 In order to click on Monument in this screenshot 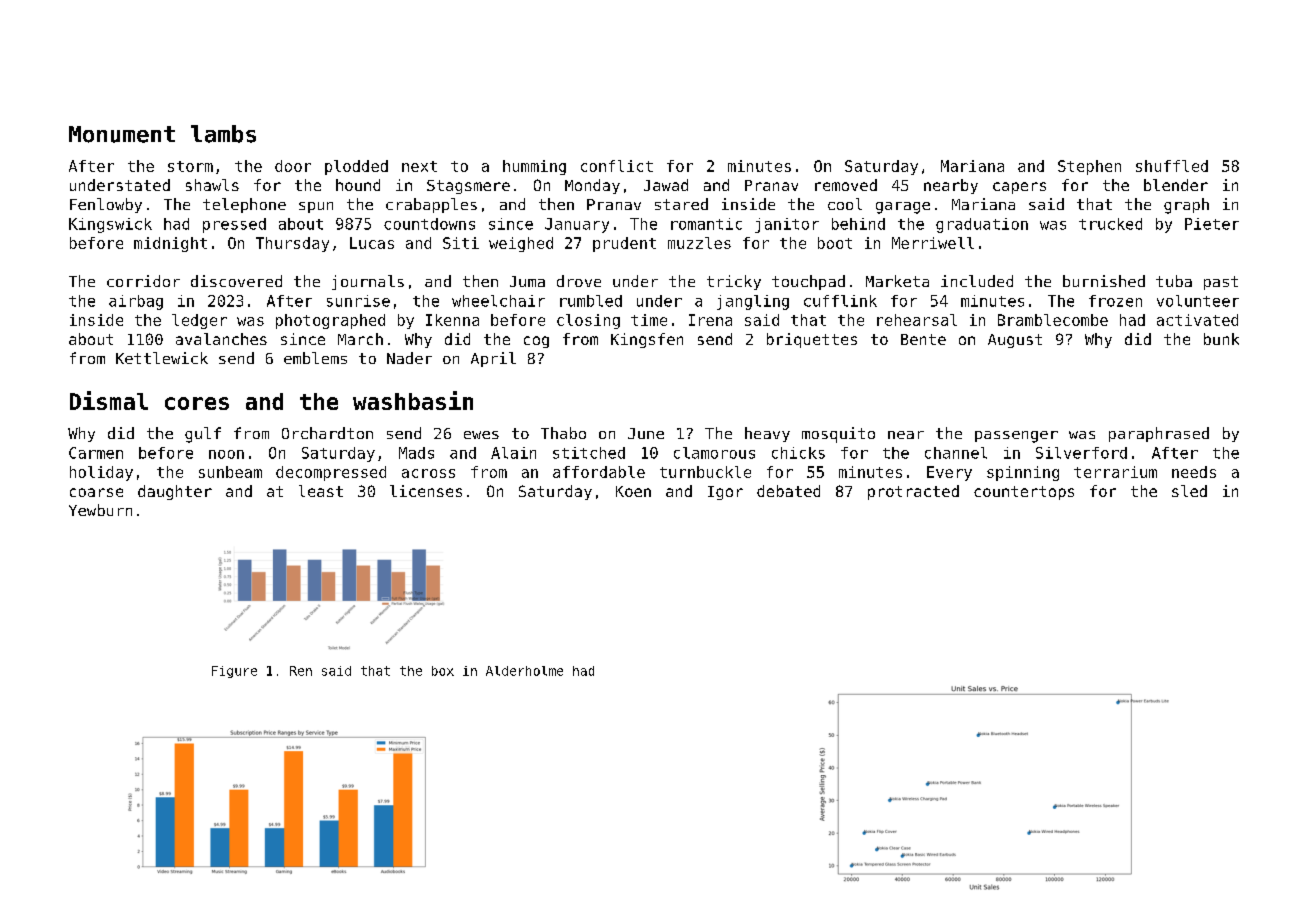, I will do `click(122, 134)`.
